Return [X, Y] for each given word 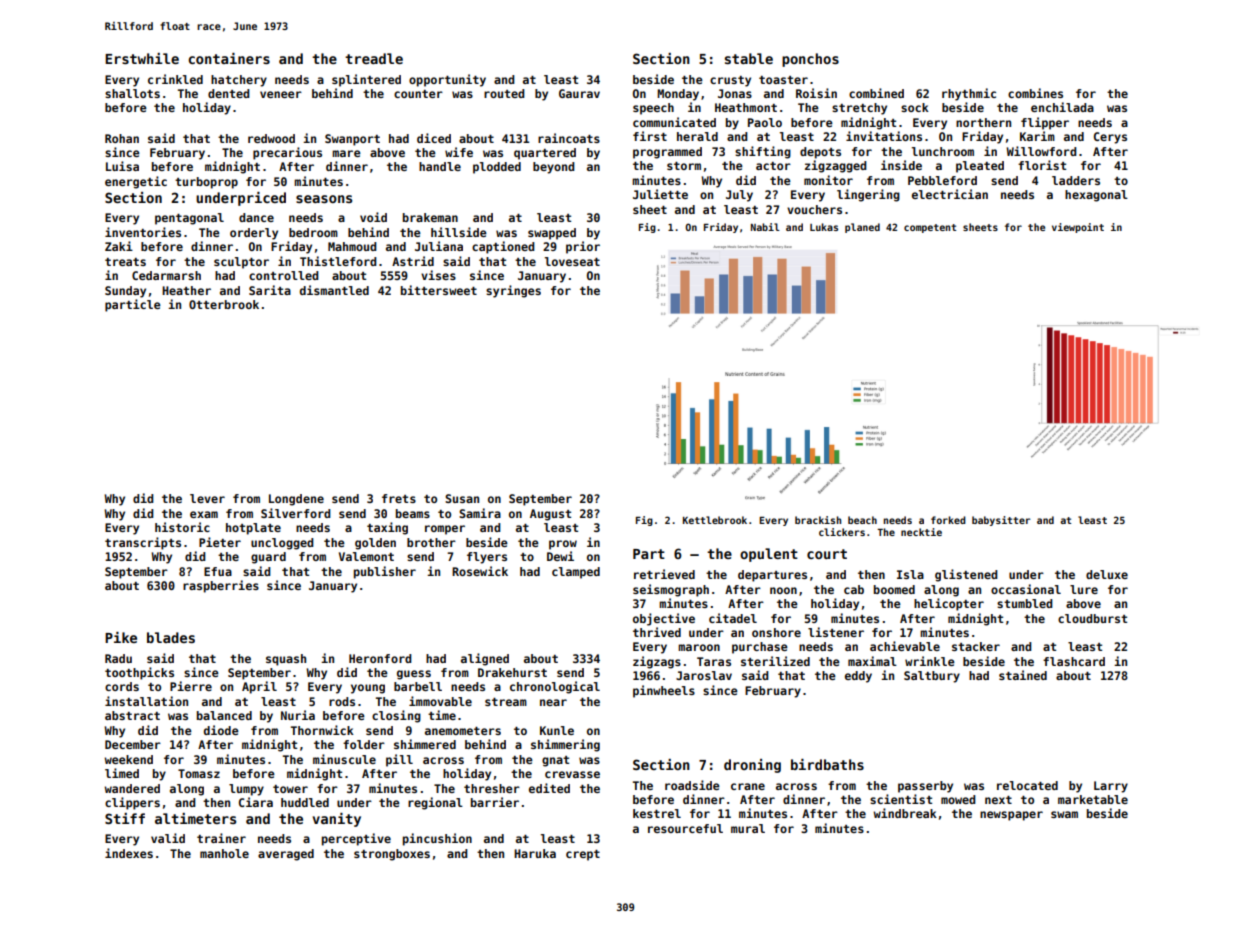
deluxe [1107, 574]
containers [229, 58]
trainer [221, 838]
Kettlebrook [715, 520]
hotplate [253, 529]
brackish [818, 520]
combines [1035, 93]
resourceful [685, 828]
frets [399, 498]
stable [749, 58]
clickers [842, 532]
